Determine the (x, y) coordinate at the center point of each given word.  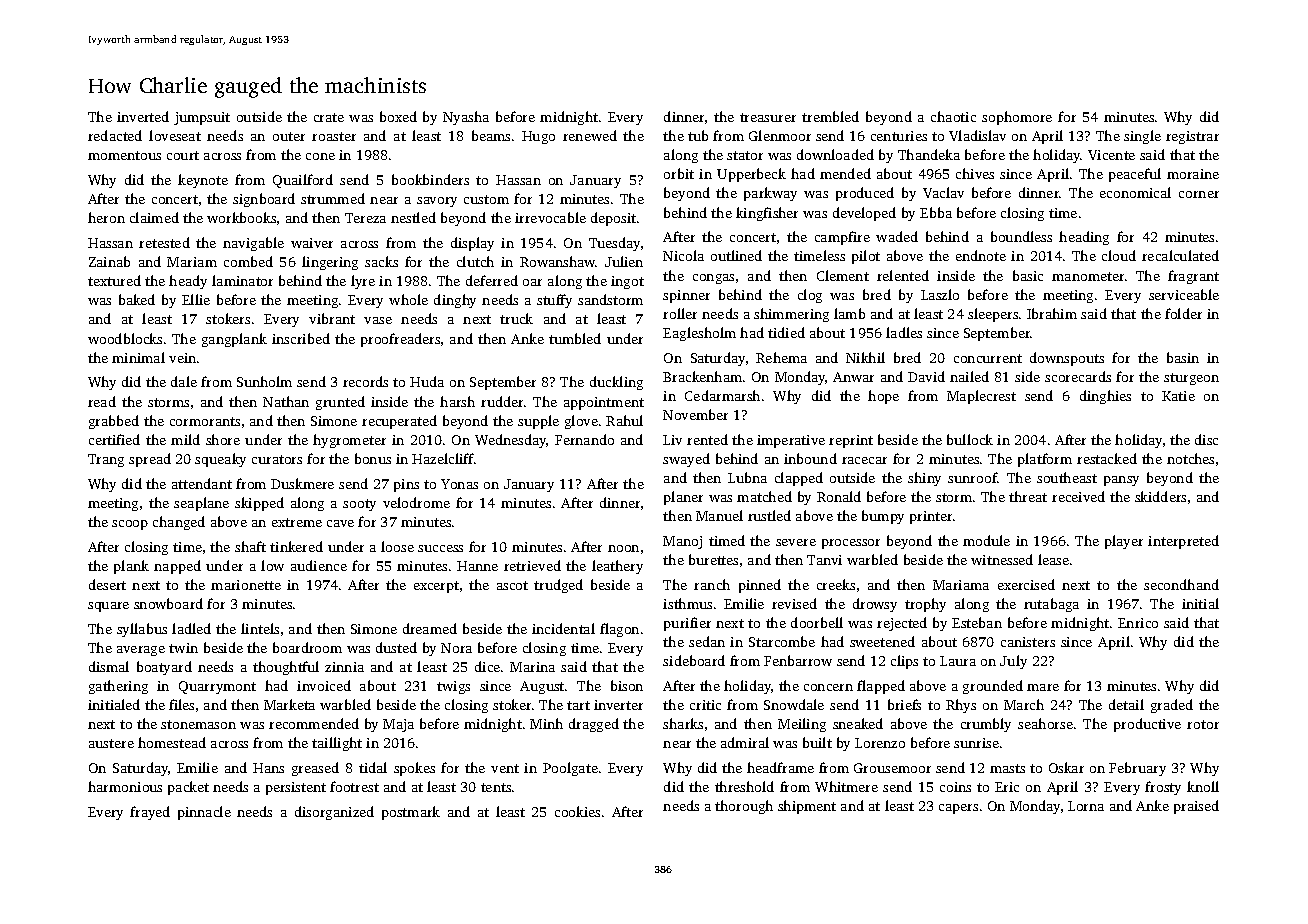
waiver (312, 243)
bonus (373, 458)
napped (177, 567)
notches (1190, 458)
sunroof (973, 477)
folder (1183, 313)
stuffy (554, 301)
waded (897, 236)
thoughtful (286, 668)
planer (683, 498)
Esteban (977, 622)
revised (794, 603)
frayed (150, 813)
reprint (851, 441)
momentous (124, 155)
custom (486, 199)
